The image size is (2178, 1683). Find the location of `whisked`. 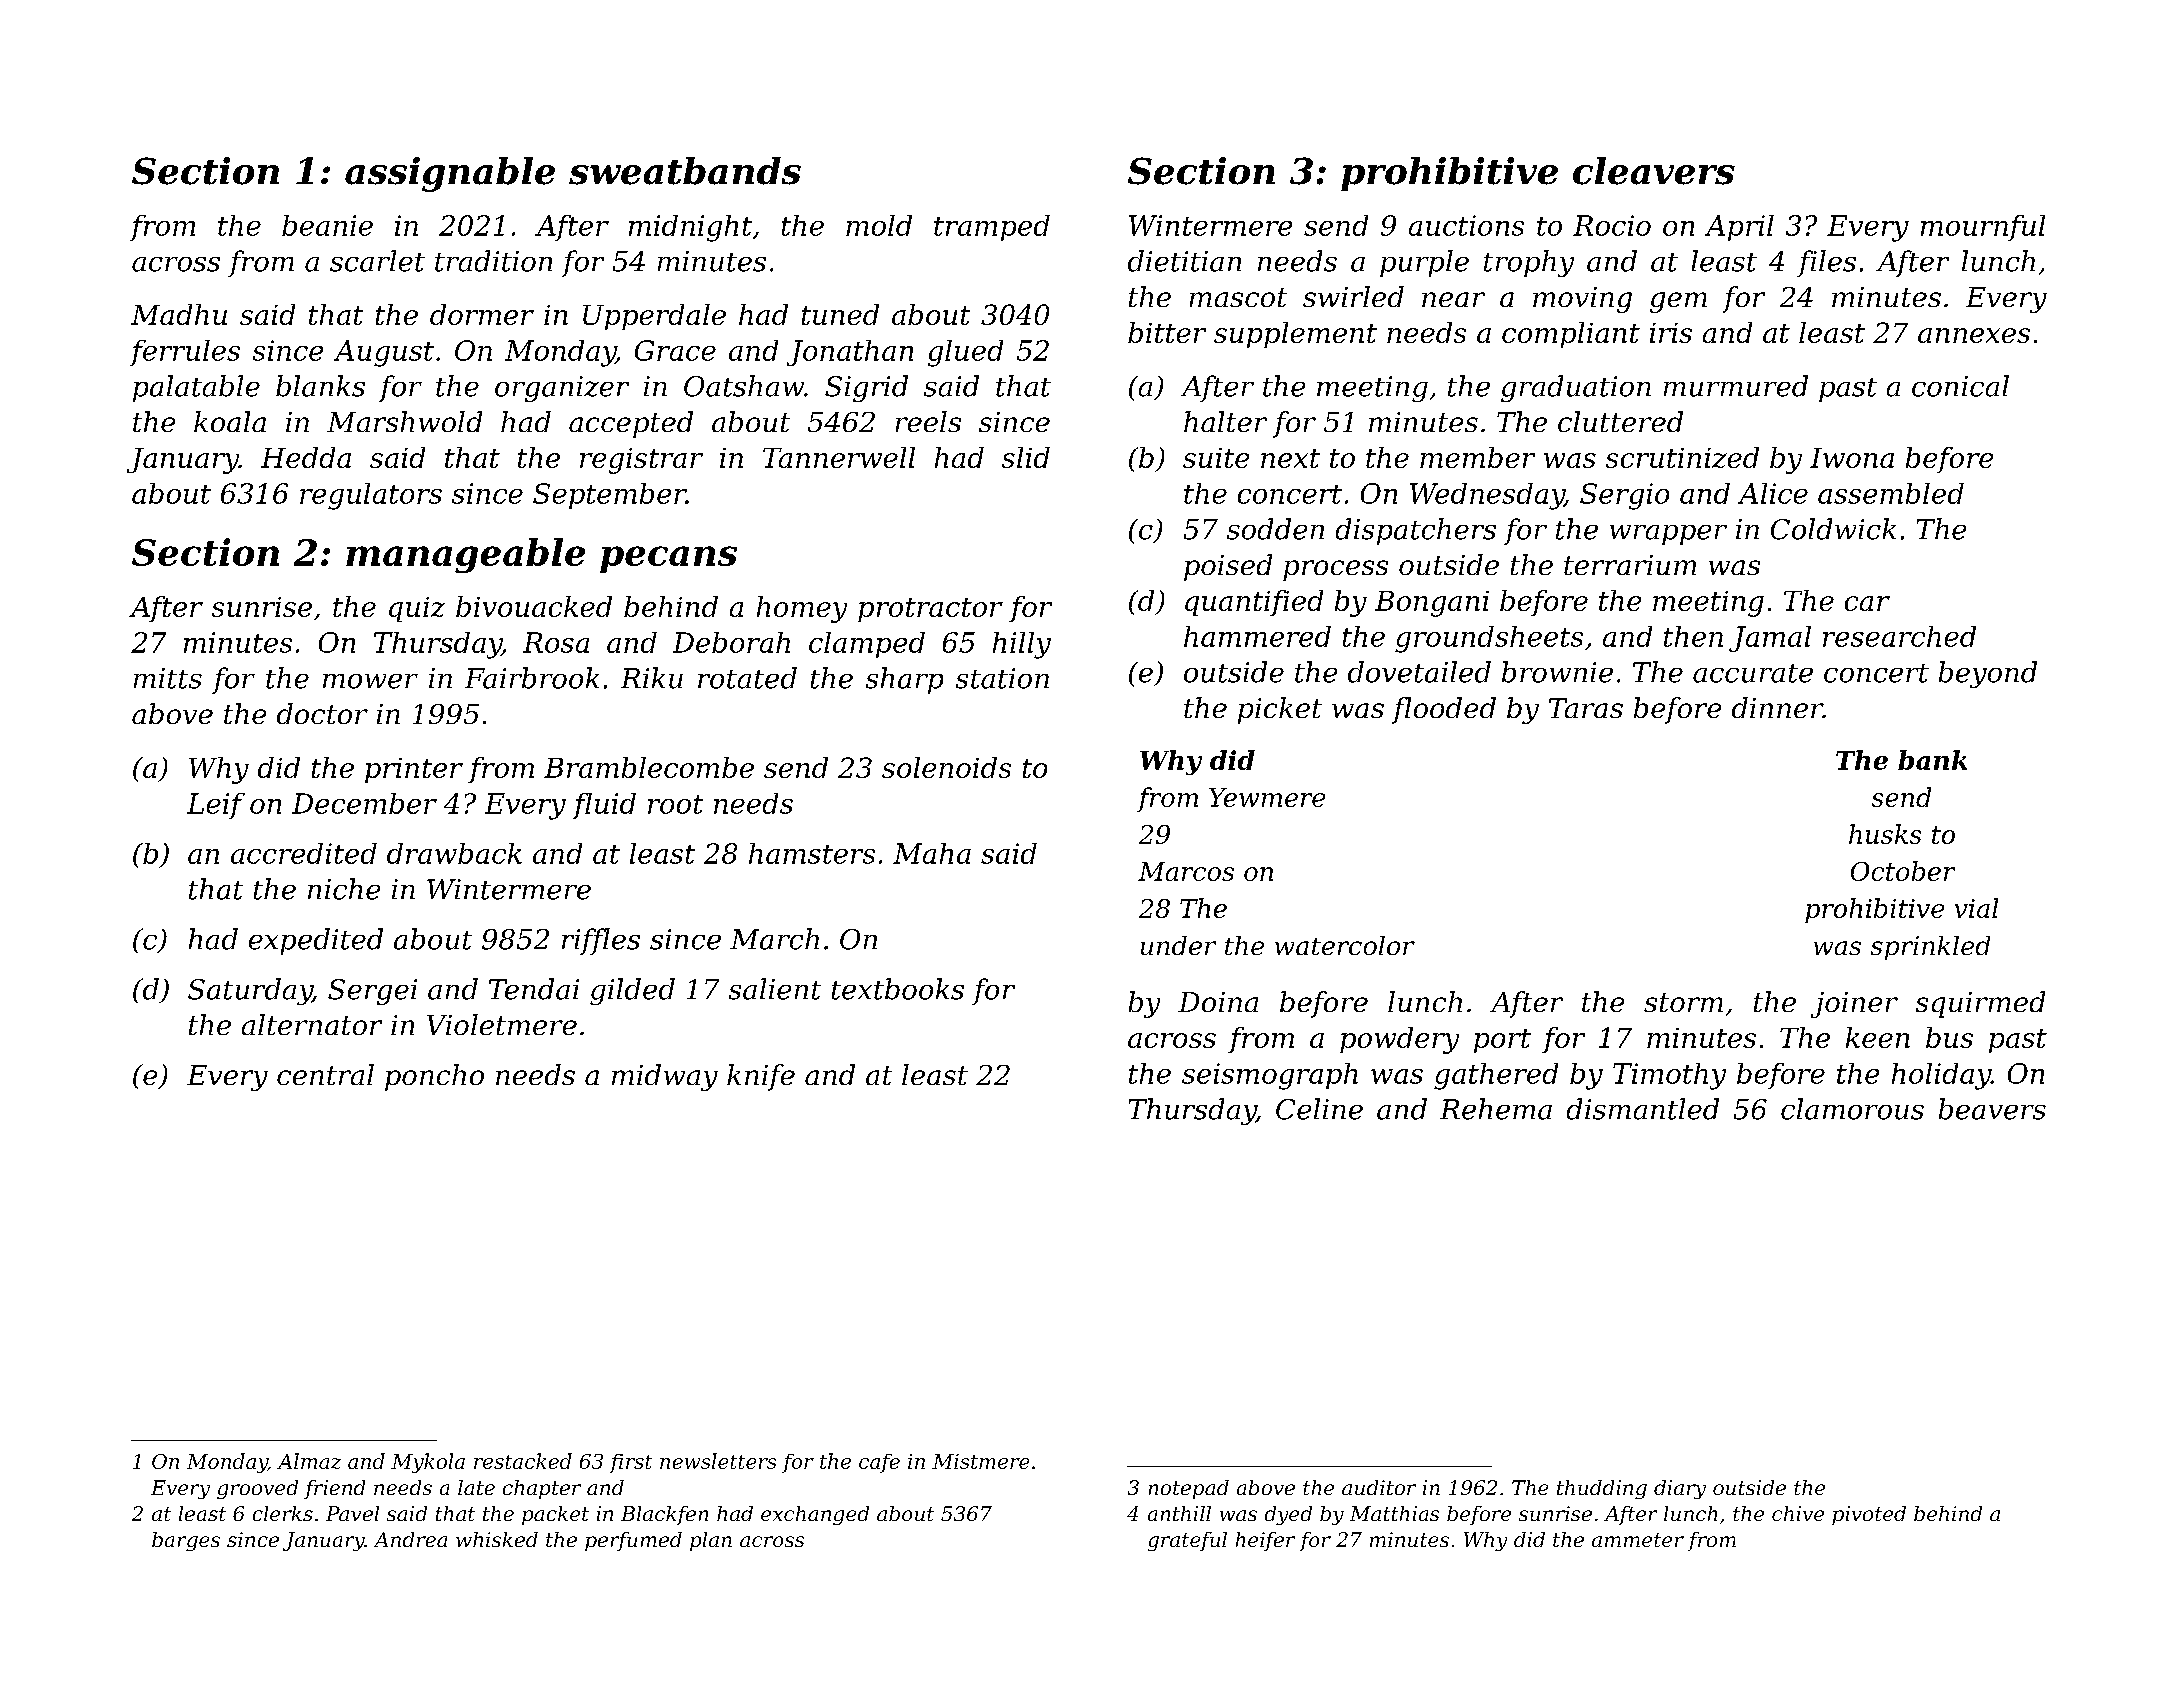

whisked is located at coordinates (497, 1539).
